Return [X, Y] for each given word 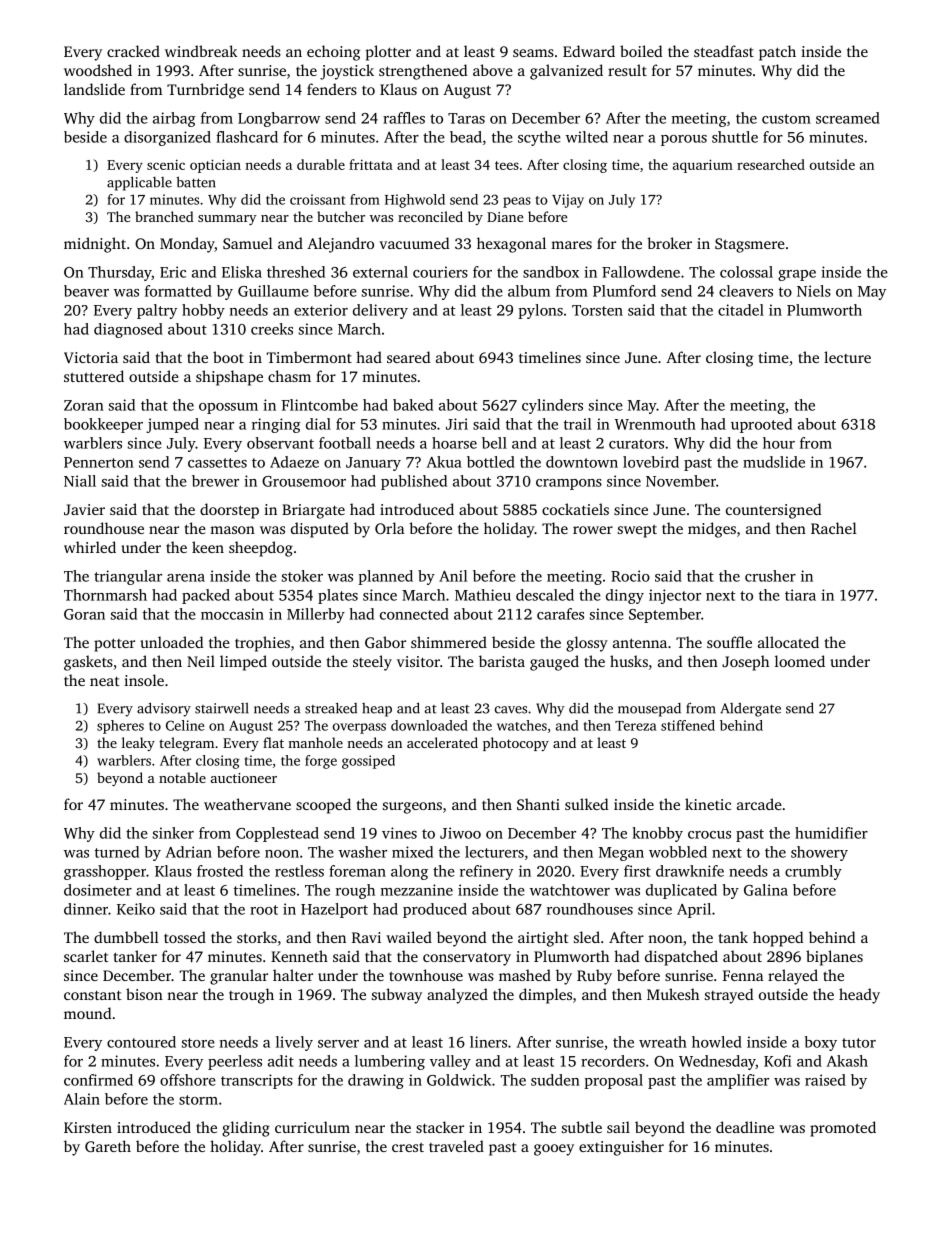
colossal [746, 272]
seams [533, 53]
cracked [133, 51]
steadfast [724, 51]
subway [397, 996]
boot [228, 357]
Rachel [834, 528]
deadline [745, 1127]
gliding [246, 1129]
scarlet [86, 956]
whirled [90, 547]
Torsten [597, 310]
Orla [390, 528]
